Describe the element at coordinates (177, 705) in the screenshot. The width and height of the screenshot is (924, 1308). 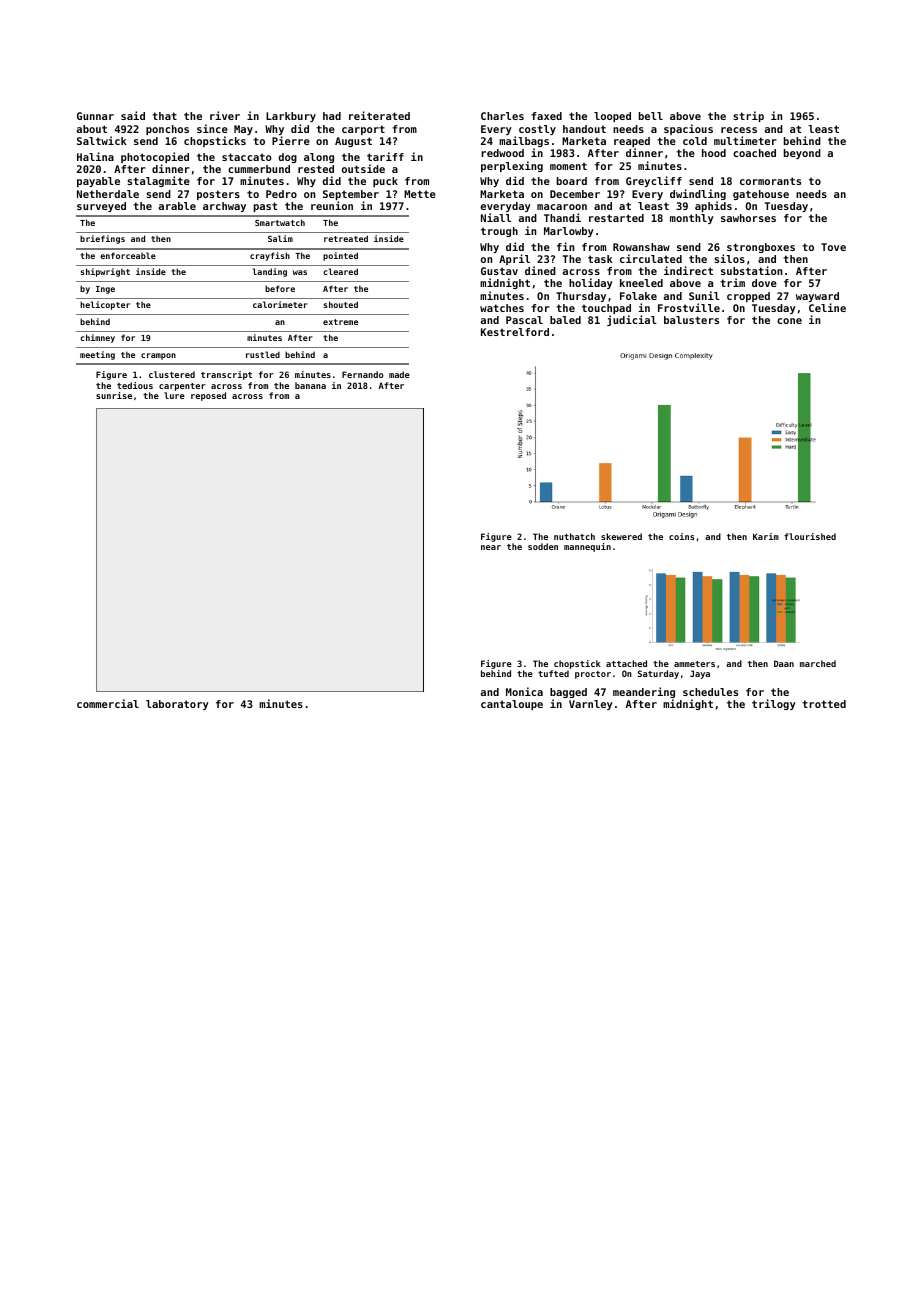
I see `laboratory` at that location.
